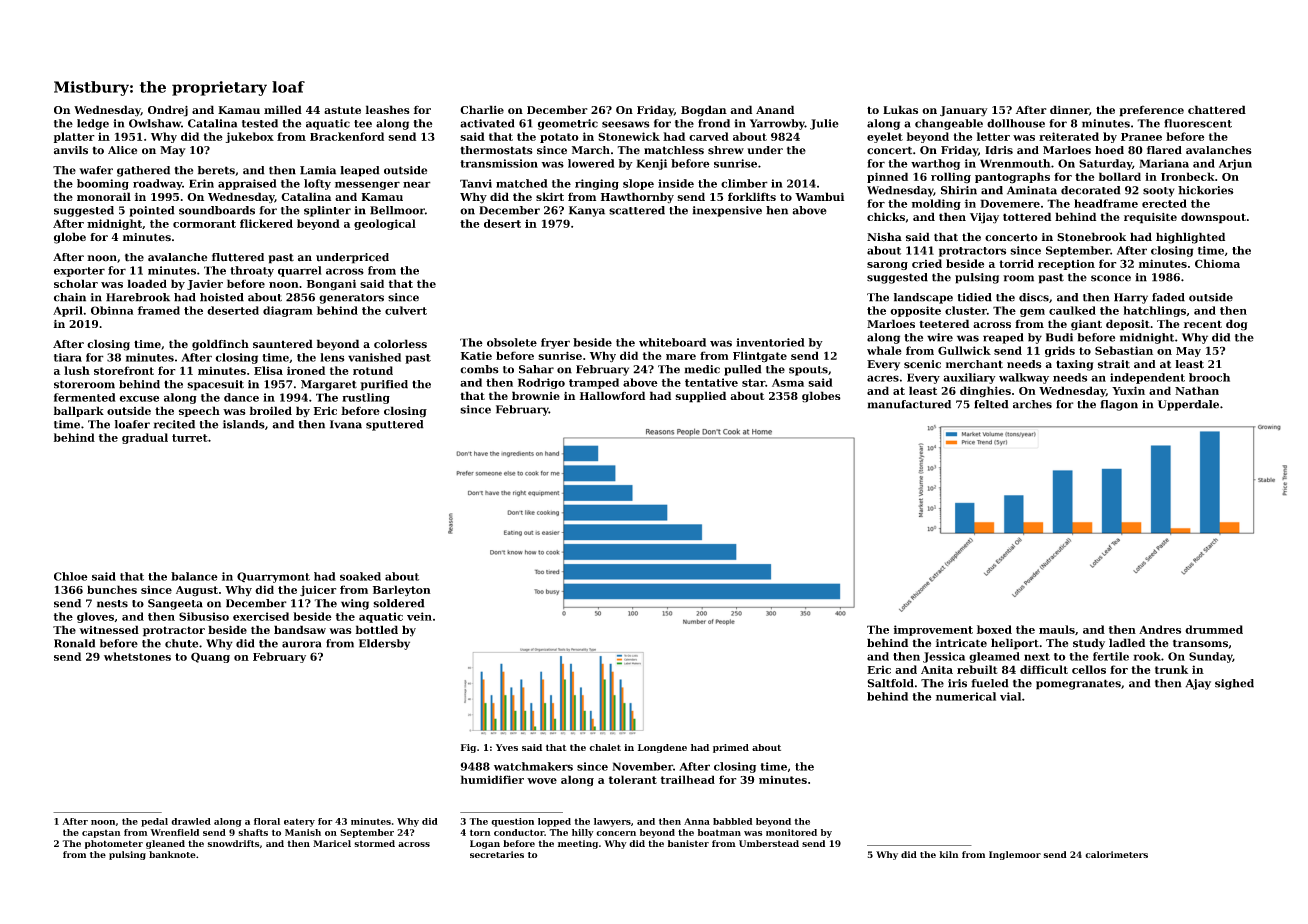 Image resolution: width=1308 pixels, height=924 pixels. Describe the element at coordinates (1198, 123) in the document. I see `fluorescent` at that location.
